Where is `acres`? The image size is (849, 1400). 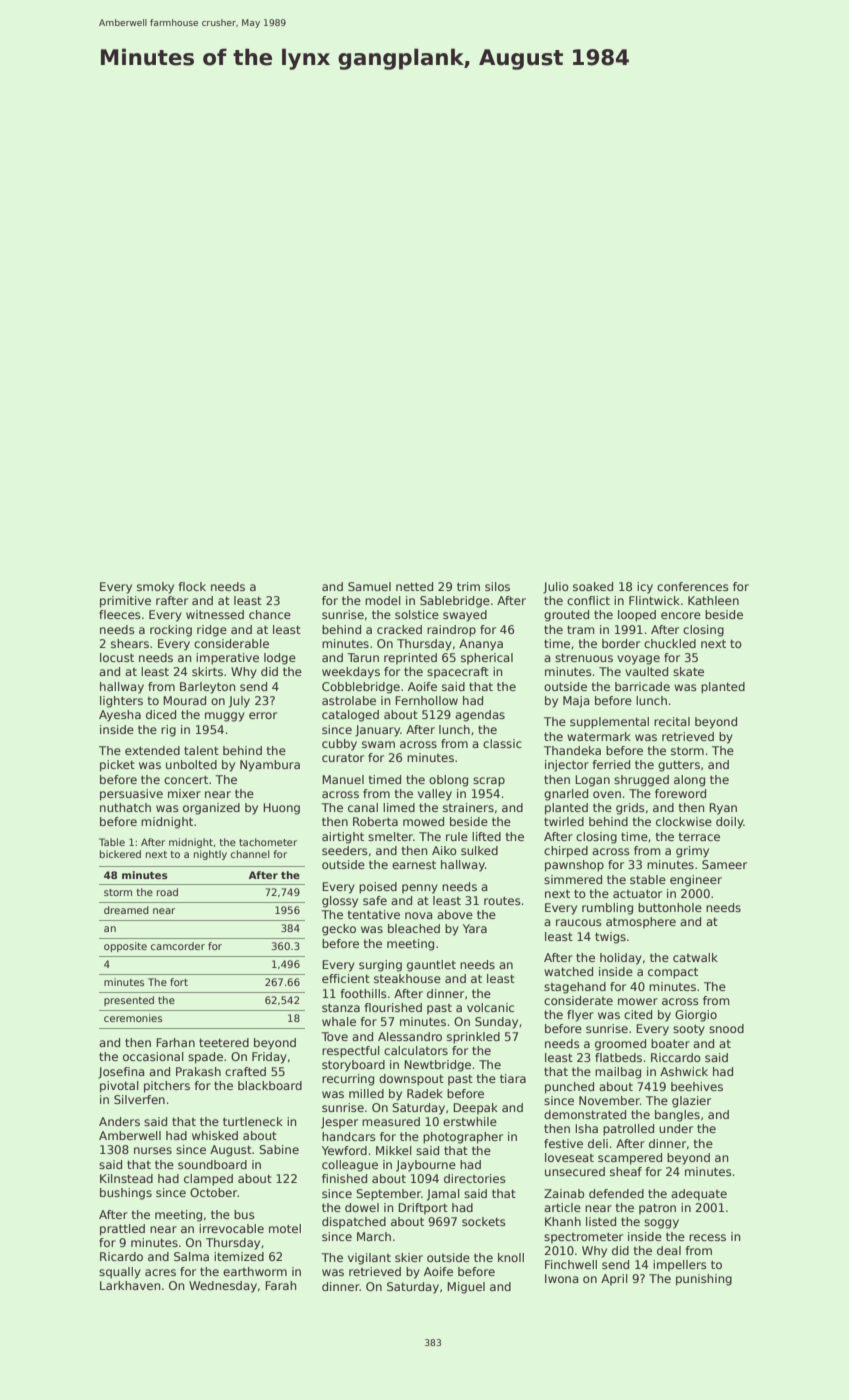 acres is located at coordinates (160, 1272).
